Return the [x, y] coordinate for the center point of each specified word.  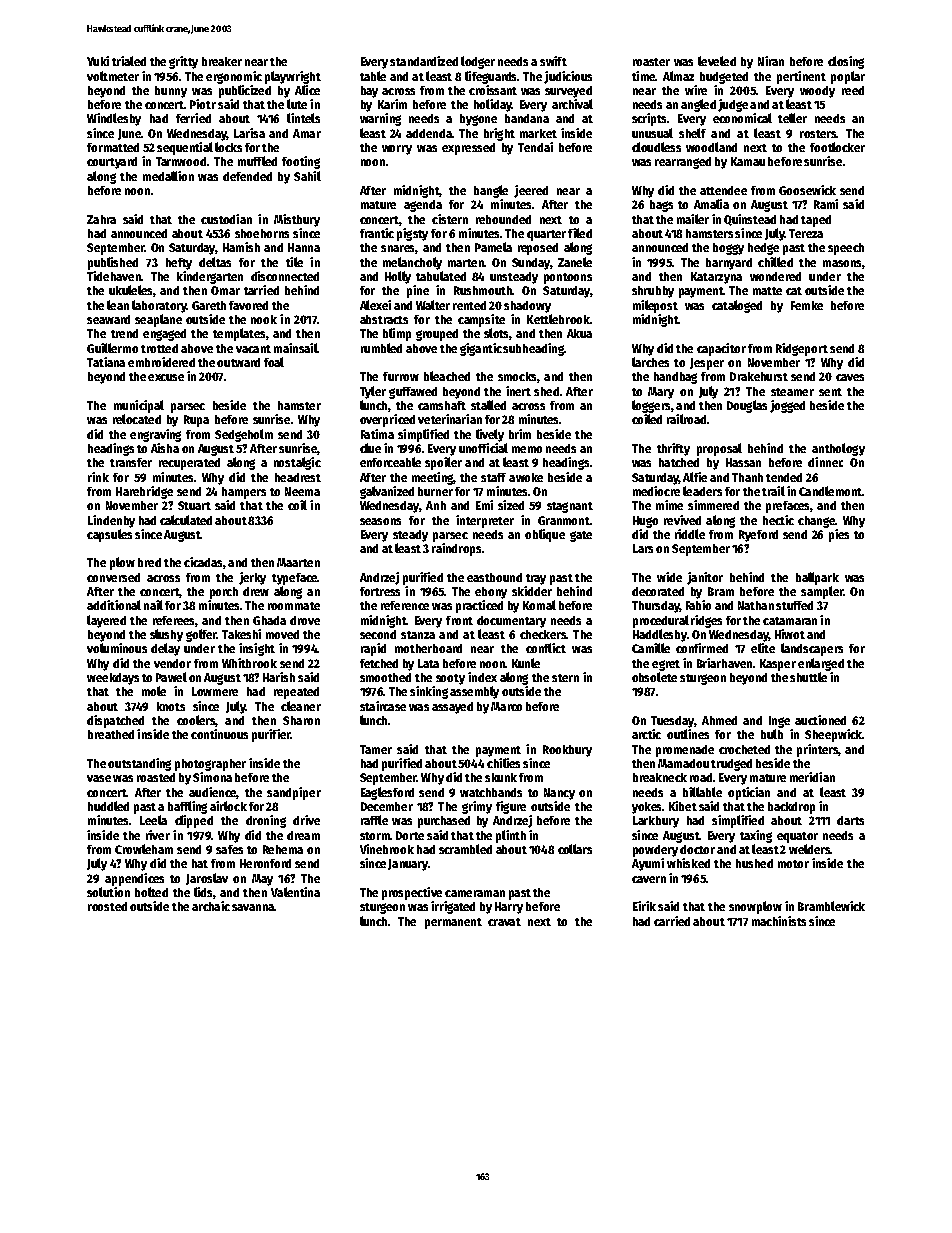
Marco [506, 706]
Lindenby [111, 521]
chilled [775, 262]
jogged [787, 406]
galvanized [387, 492]
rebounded [503, 219]
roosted [107, 906]
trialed [129, 61]
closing [846, 62]
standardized [424, 61]
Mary [661, 393]
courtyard [112, 163]
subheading [533, 349]
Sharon [301, 720]
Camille [651, 648]
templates [239, 334]
